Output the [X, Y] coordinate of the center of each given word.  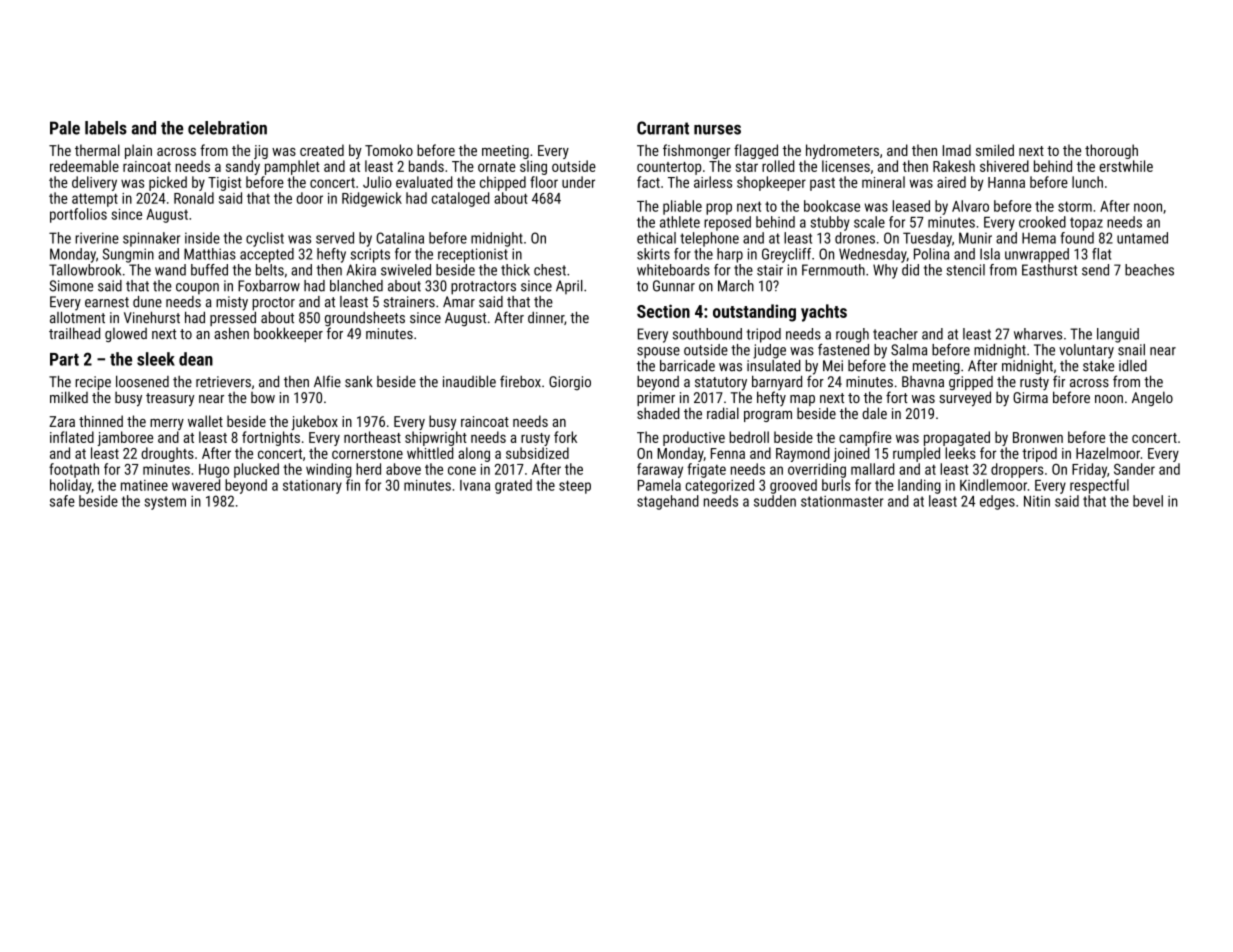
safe [62, 501]
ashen [231, 333]
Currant [663, 128]
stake [1098, 366]
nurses [717, 130]
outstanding [754, 313]
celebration [227, 128]
